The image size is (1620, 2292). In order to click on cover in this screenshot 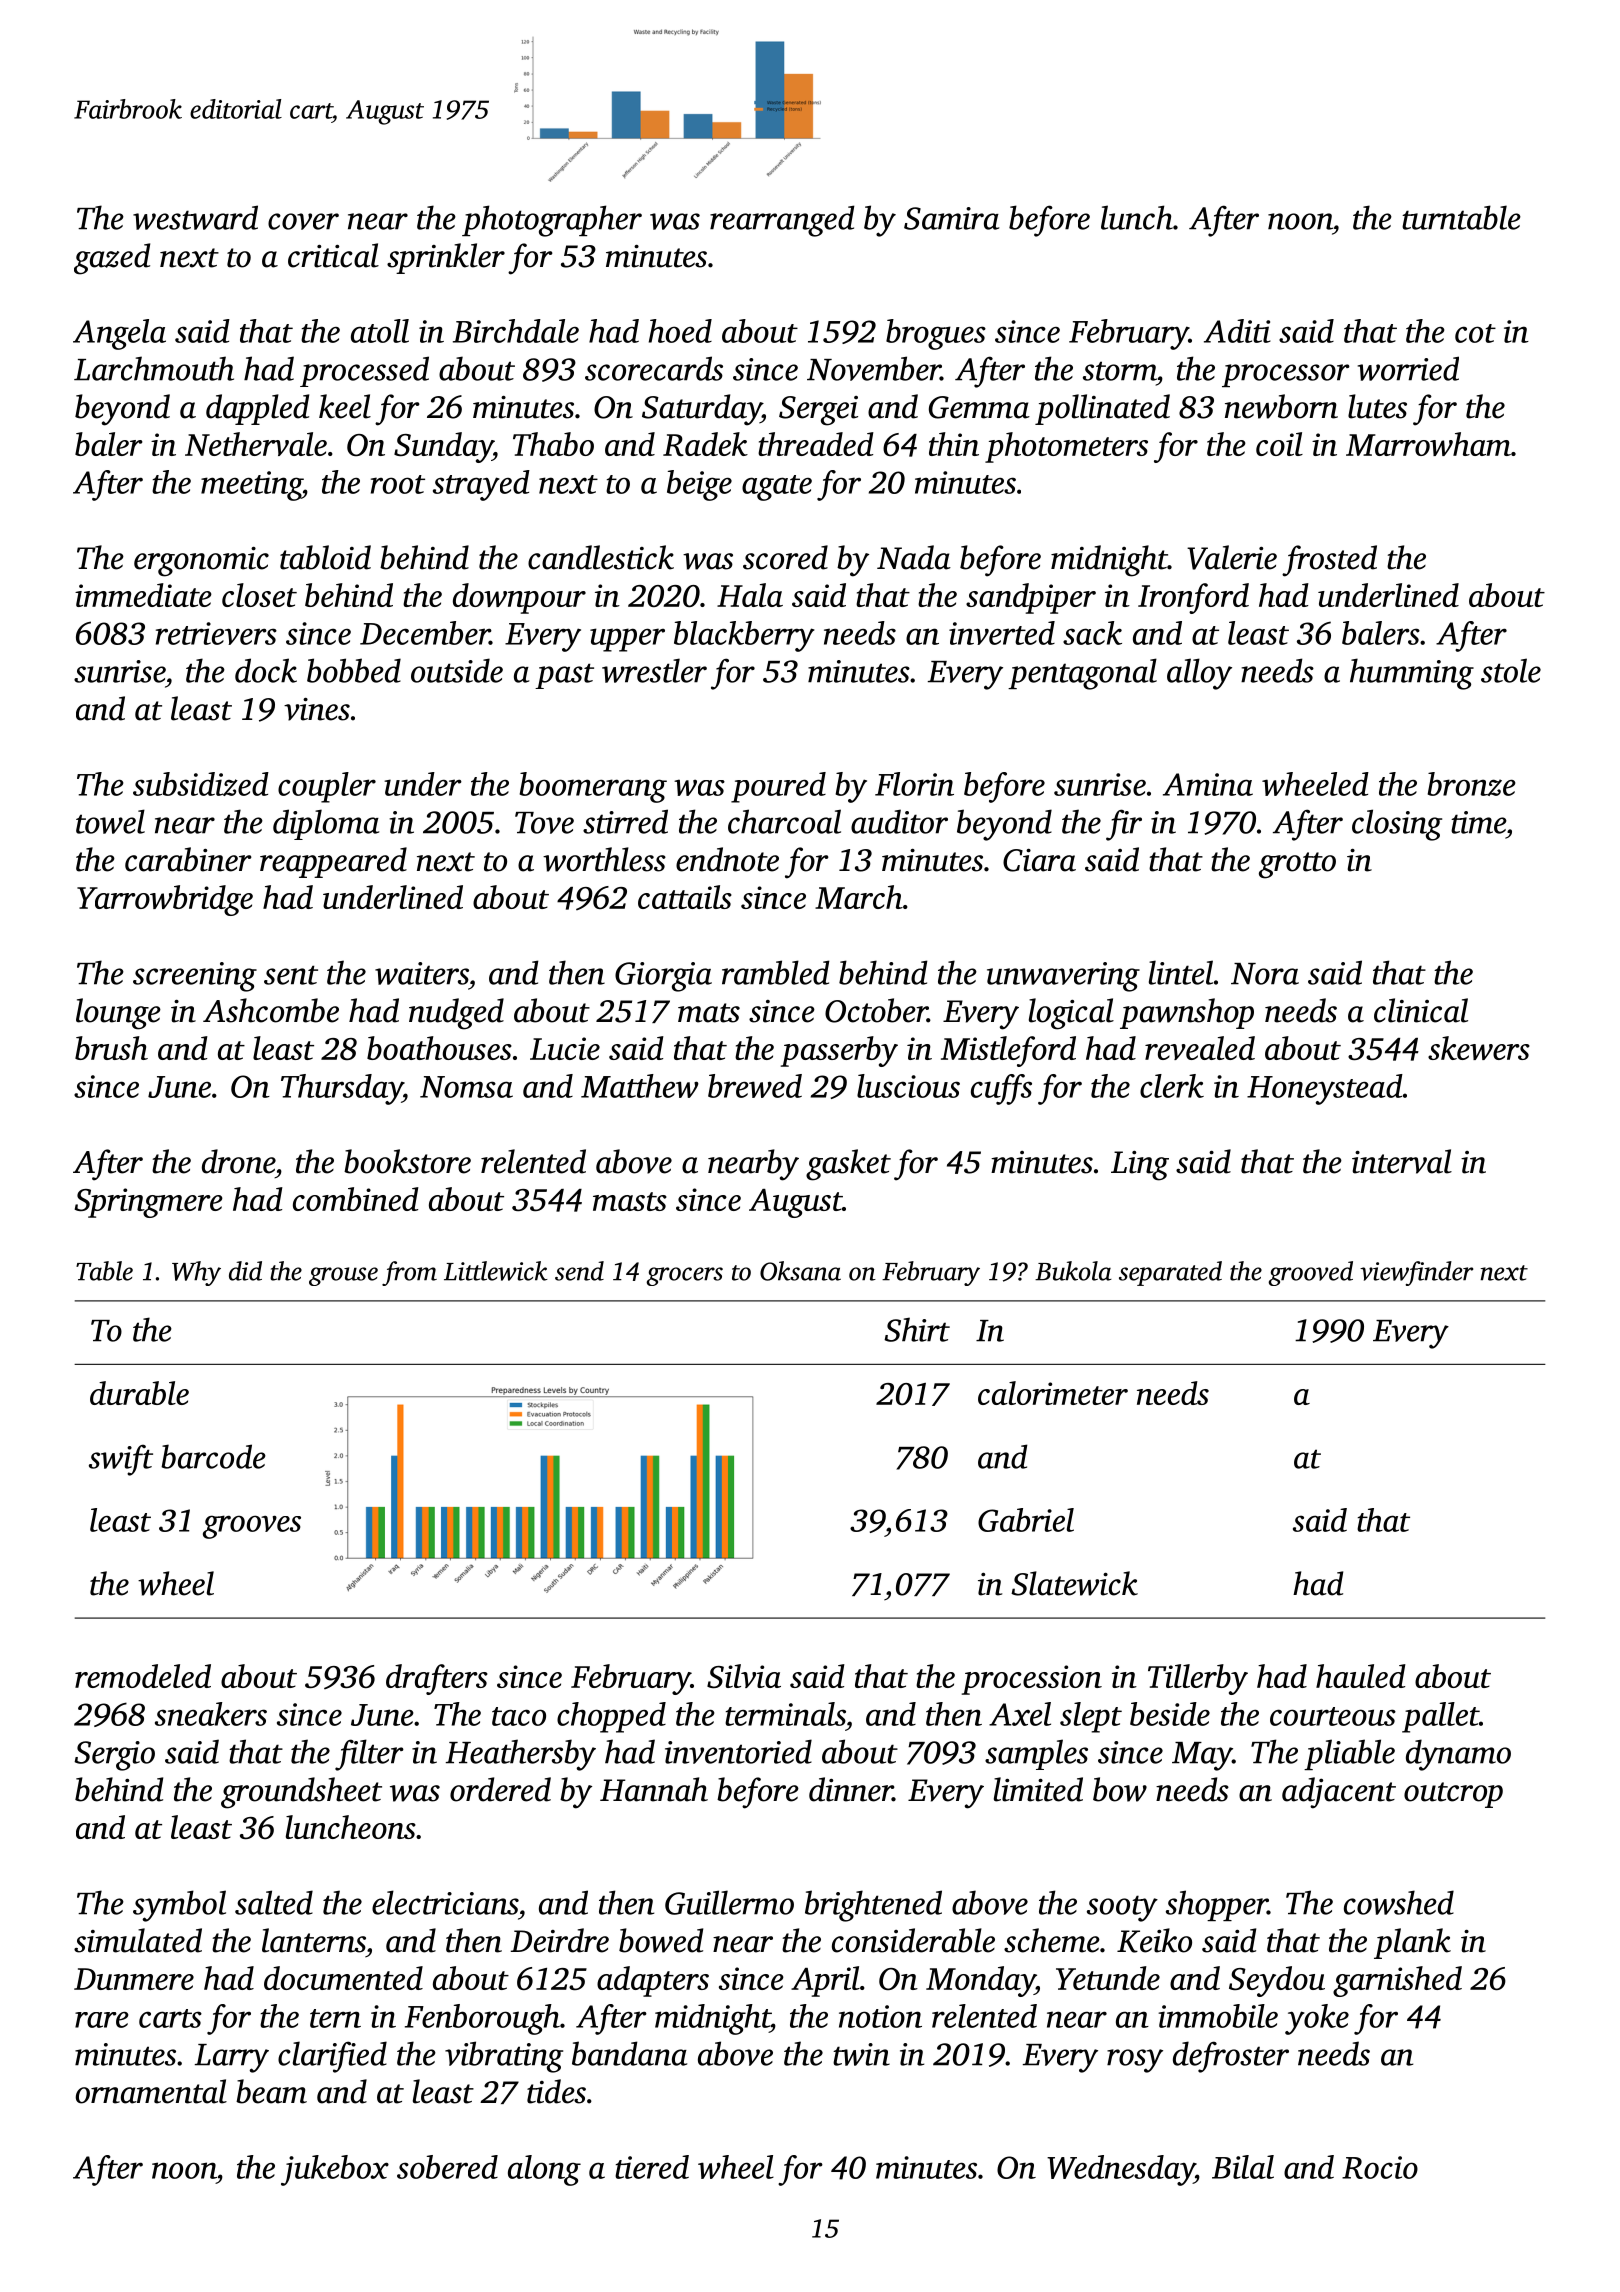, I will do `click(303, 221)`.
